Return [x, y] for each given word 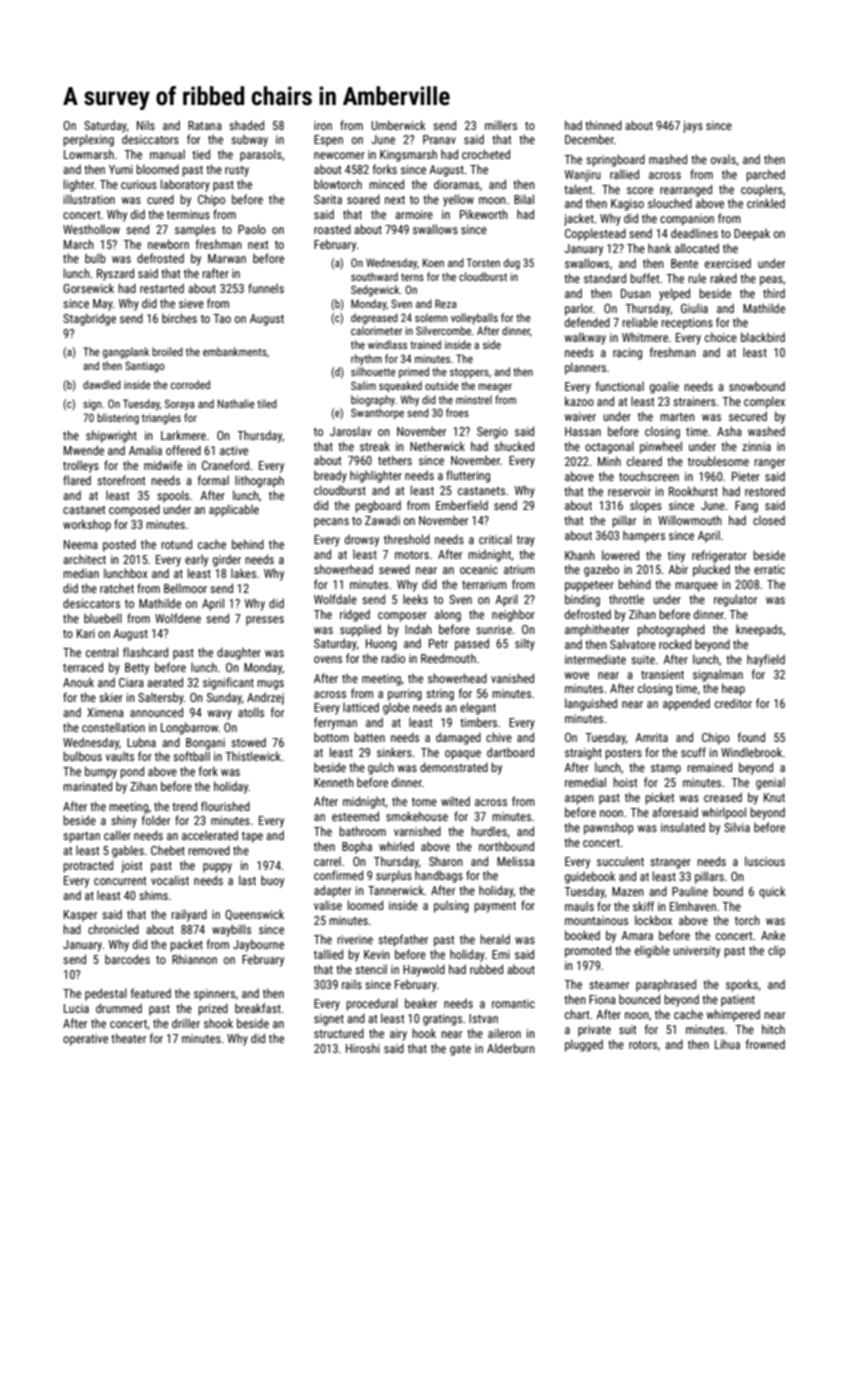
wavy [220, 715]
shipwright [111, 436]
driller [186, 1023]
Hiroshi [363, 1048]
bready [330, 476]
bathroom [362, 831]
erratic [769, 569]
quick [772, 892]
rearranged [686, 190]
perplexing [88, 140]
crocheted [486, 154]
